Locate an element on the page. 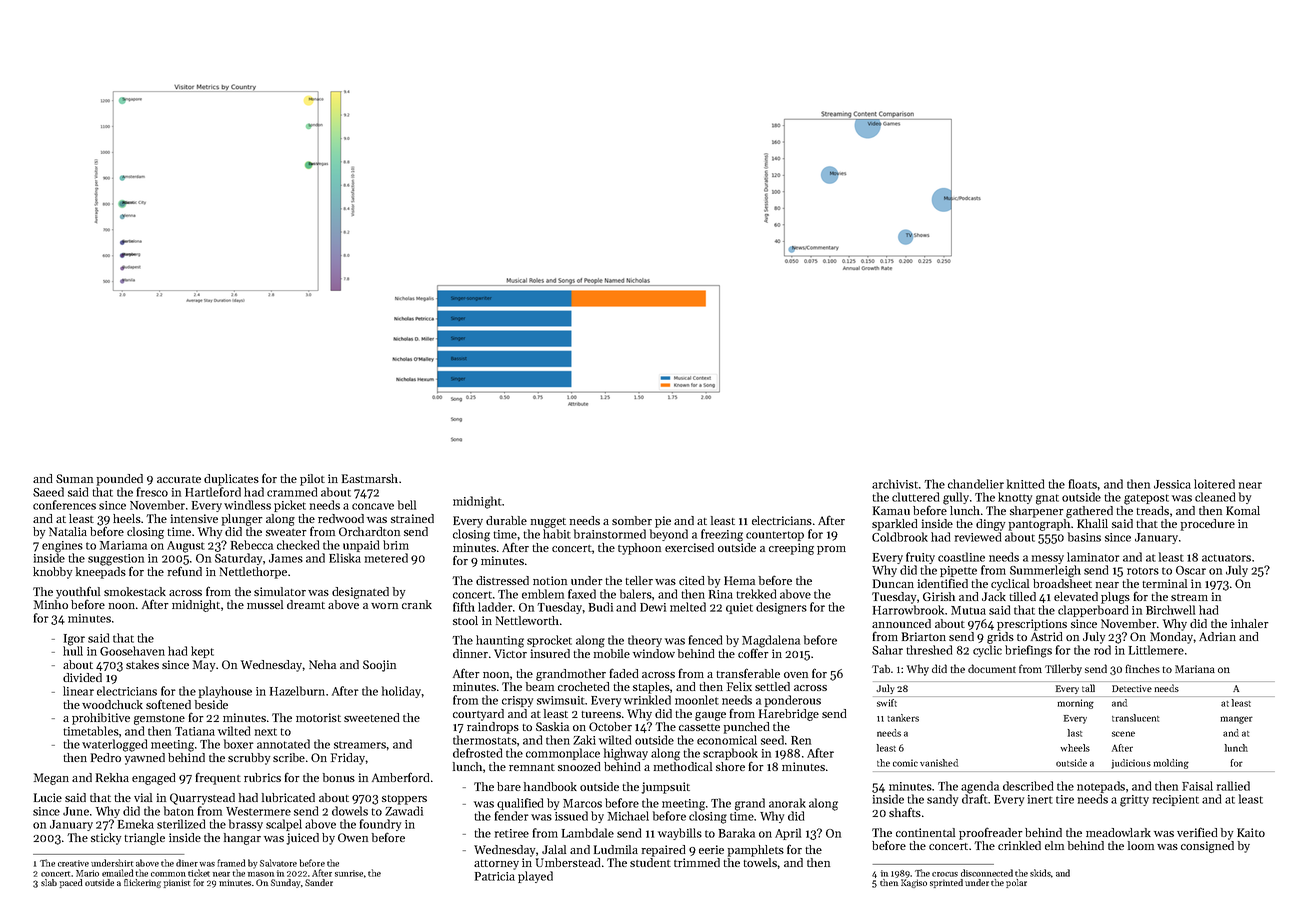  polar is located at coordinates (1016, 883).
